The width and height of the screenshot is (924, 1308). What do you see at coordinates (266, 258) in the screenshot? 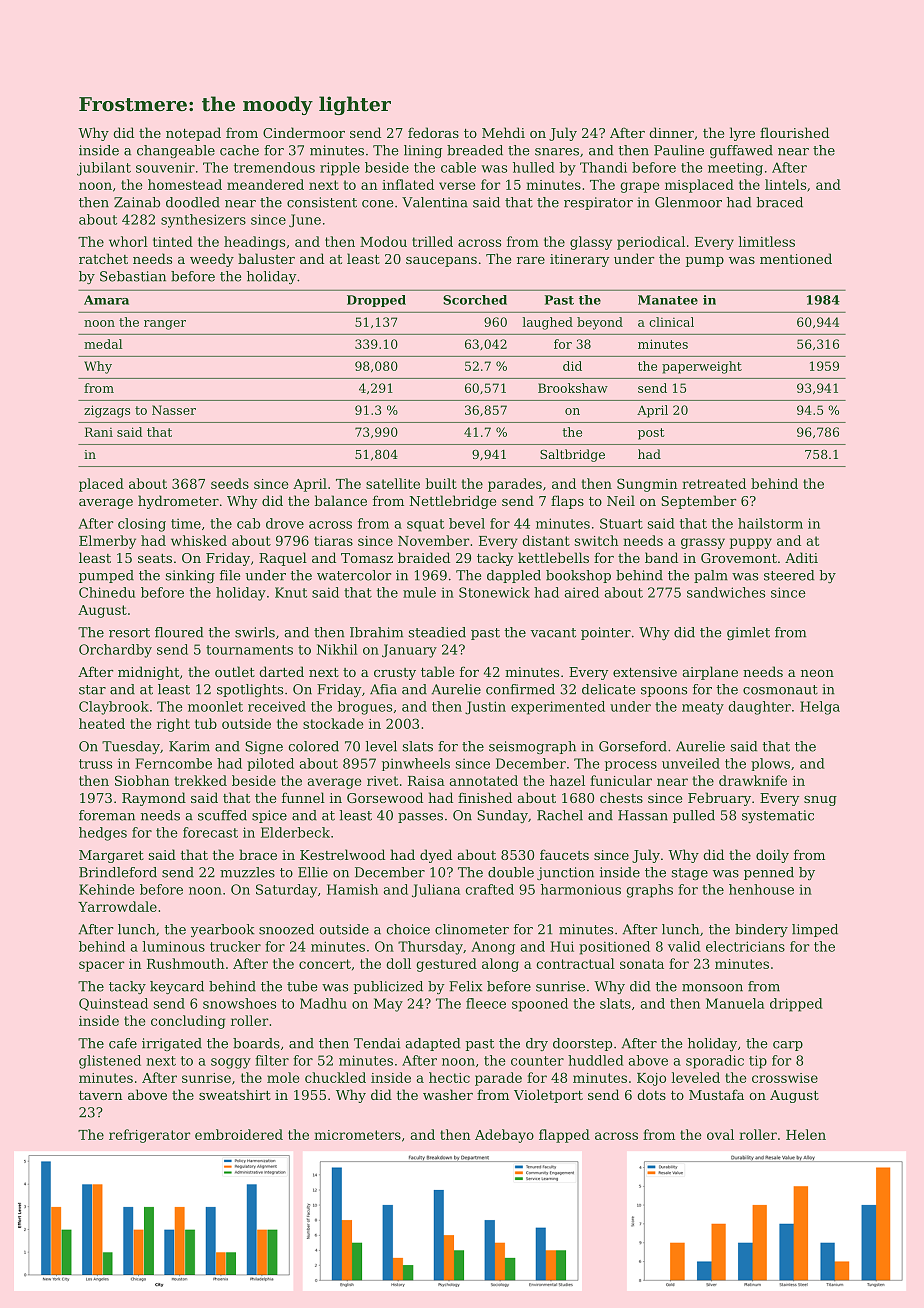
I see `baluster` at bounding box center [266, 258].
